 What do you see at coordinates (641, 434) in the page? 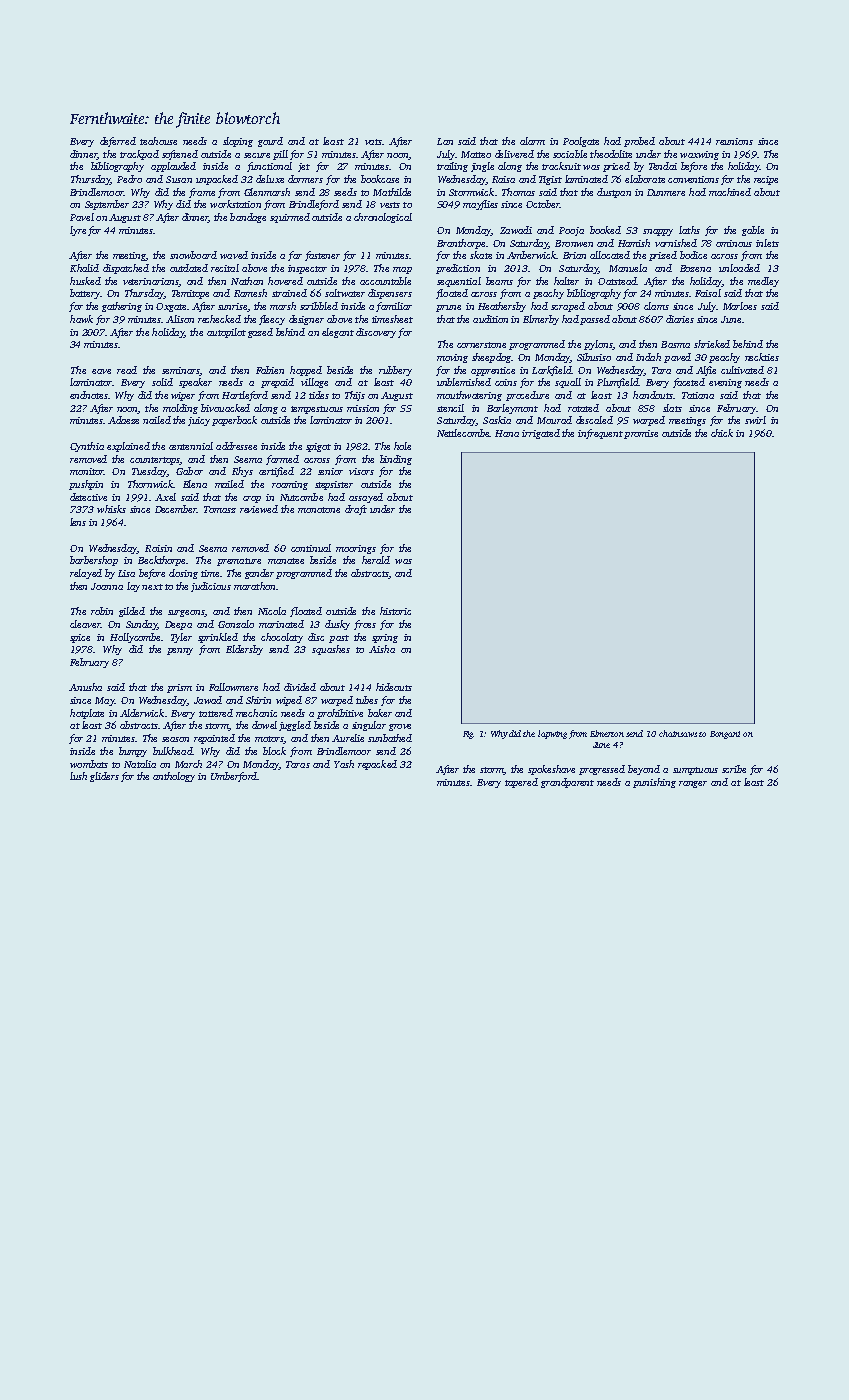
I see `promise` at bounding box center [641, 434].
